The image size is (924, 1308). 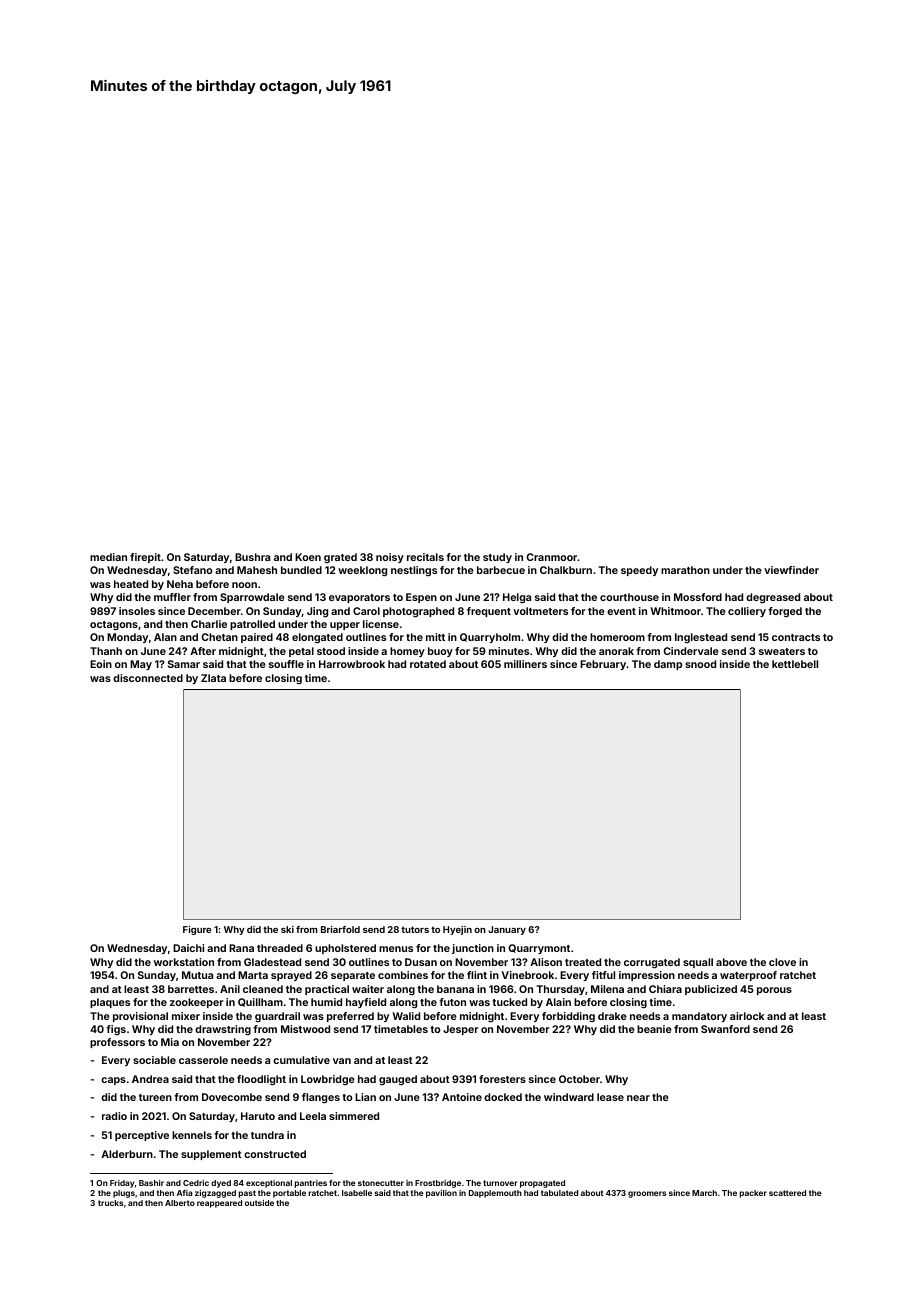 I want to click on disconnected, so click(x=148, y=678).
